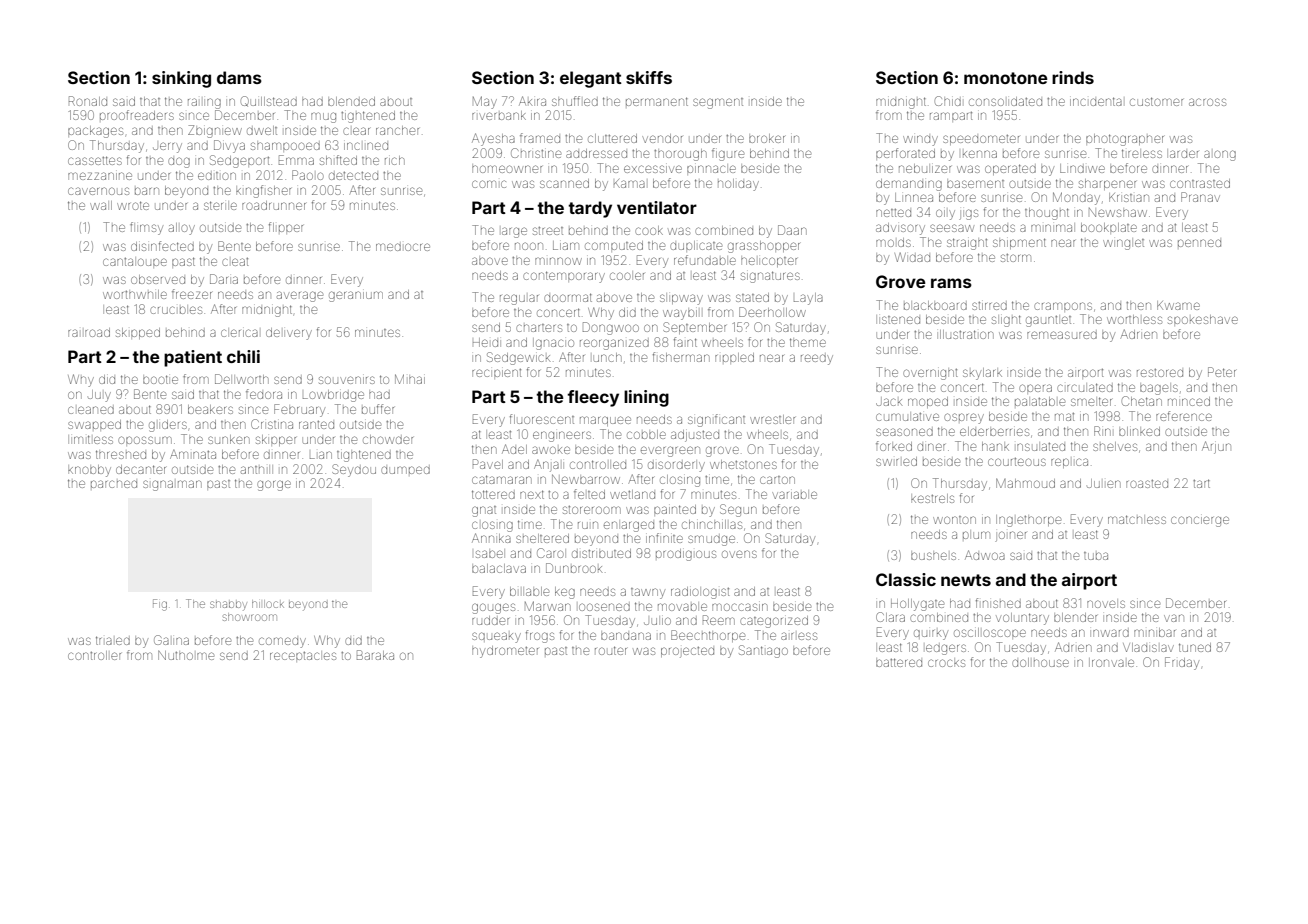  Describe the element at coordinates (1073, 77) in the document. I see `rinds` at that location.
